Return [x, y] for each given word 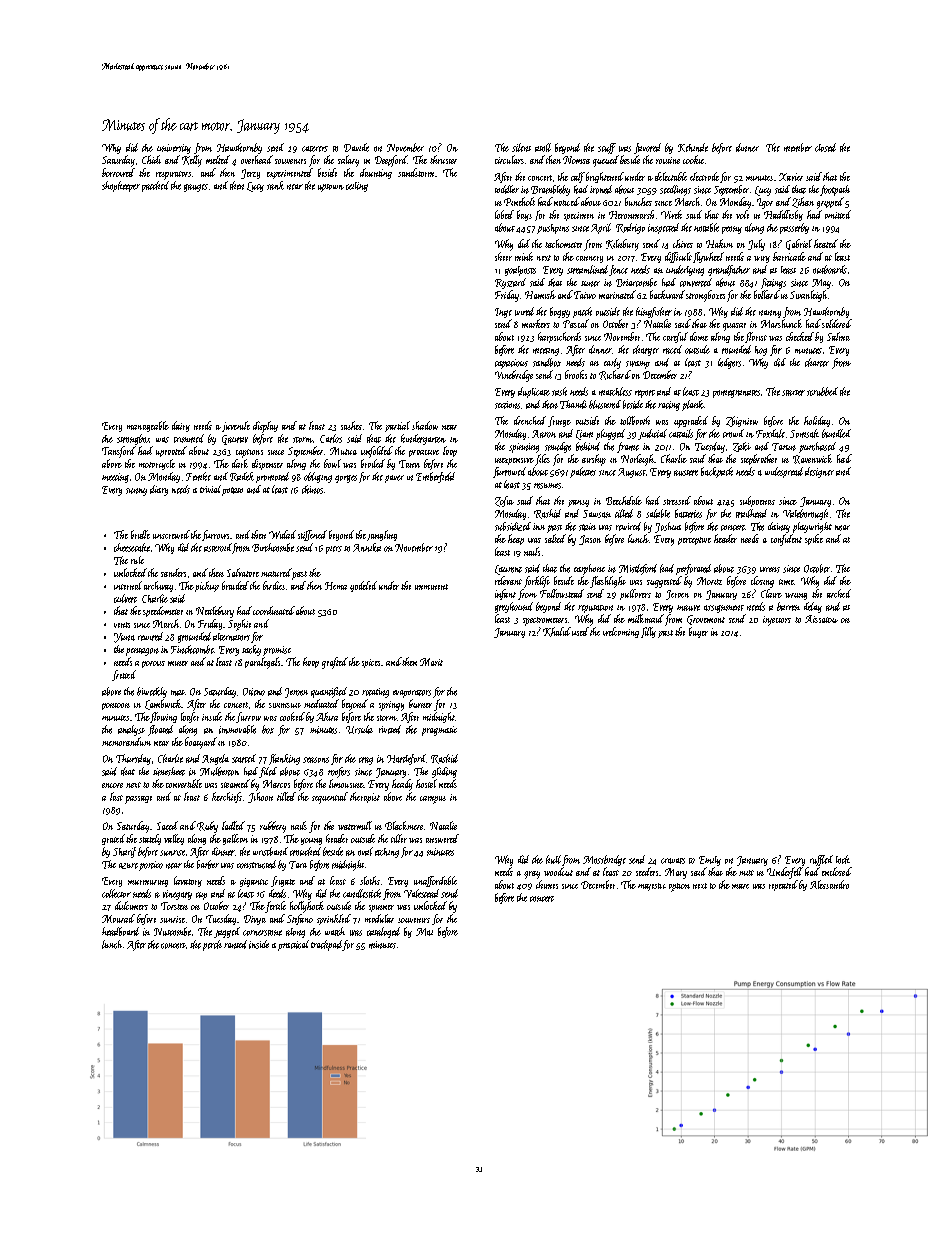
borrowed [118, 172]
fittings [773, 283]
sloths [370, 880]
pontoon [116, 706]
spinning [524, 448]
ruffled [821, 860]
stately [150, 839]
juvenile [236, 426]
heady [402, 785]
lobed [504, 214]
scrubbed [822, 391]
